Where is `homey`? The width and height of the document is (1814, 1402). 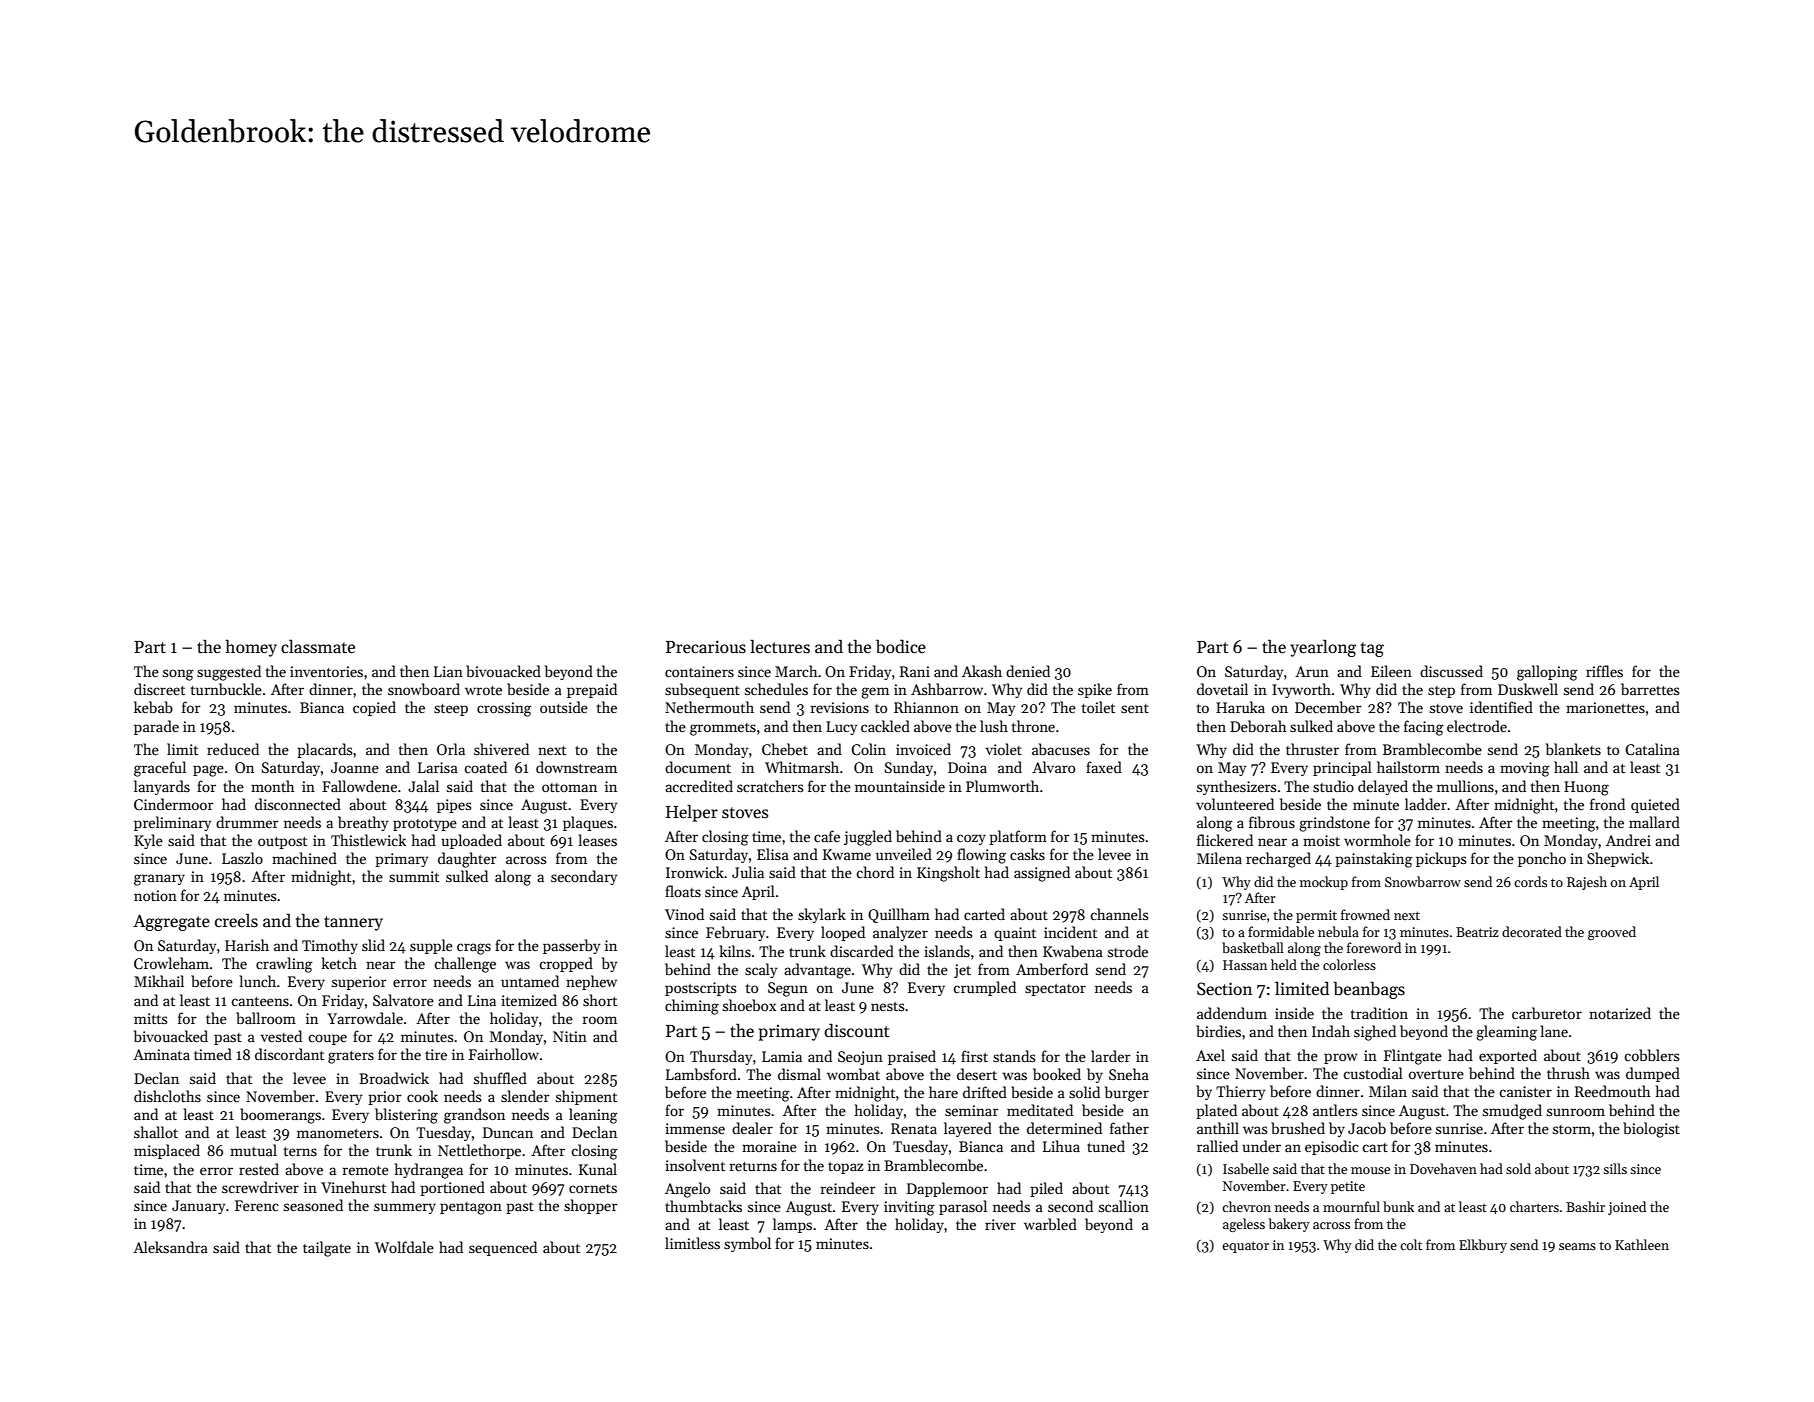 homey is located at coordinates (251, 648).
